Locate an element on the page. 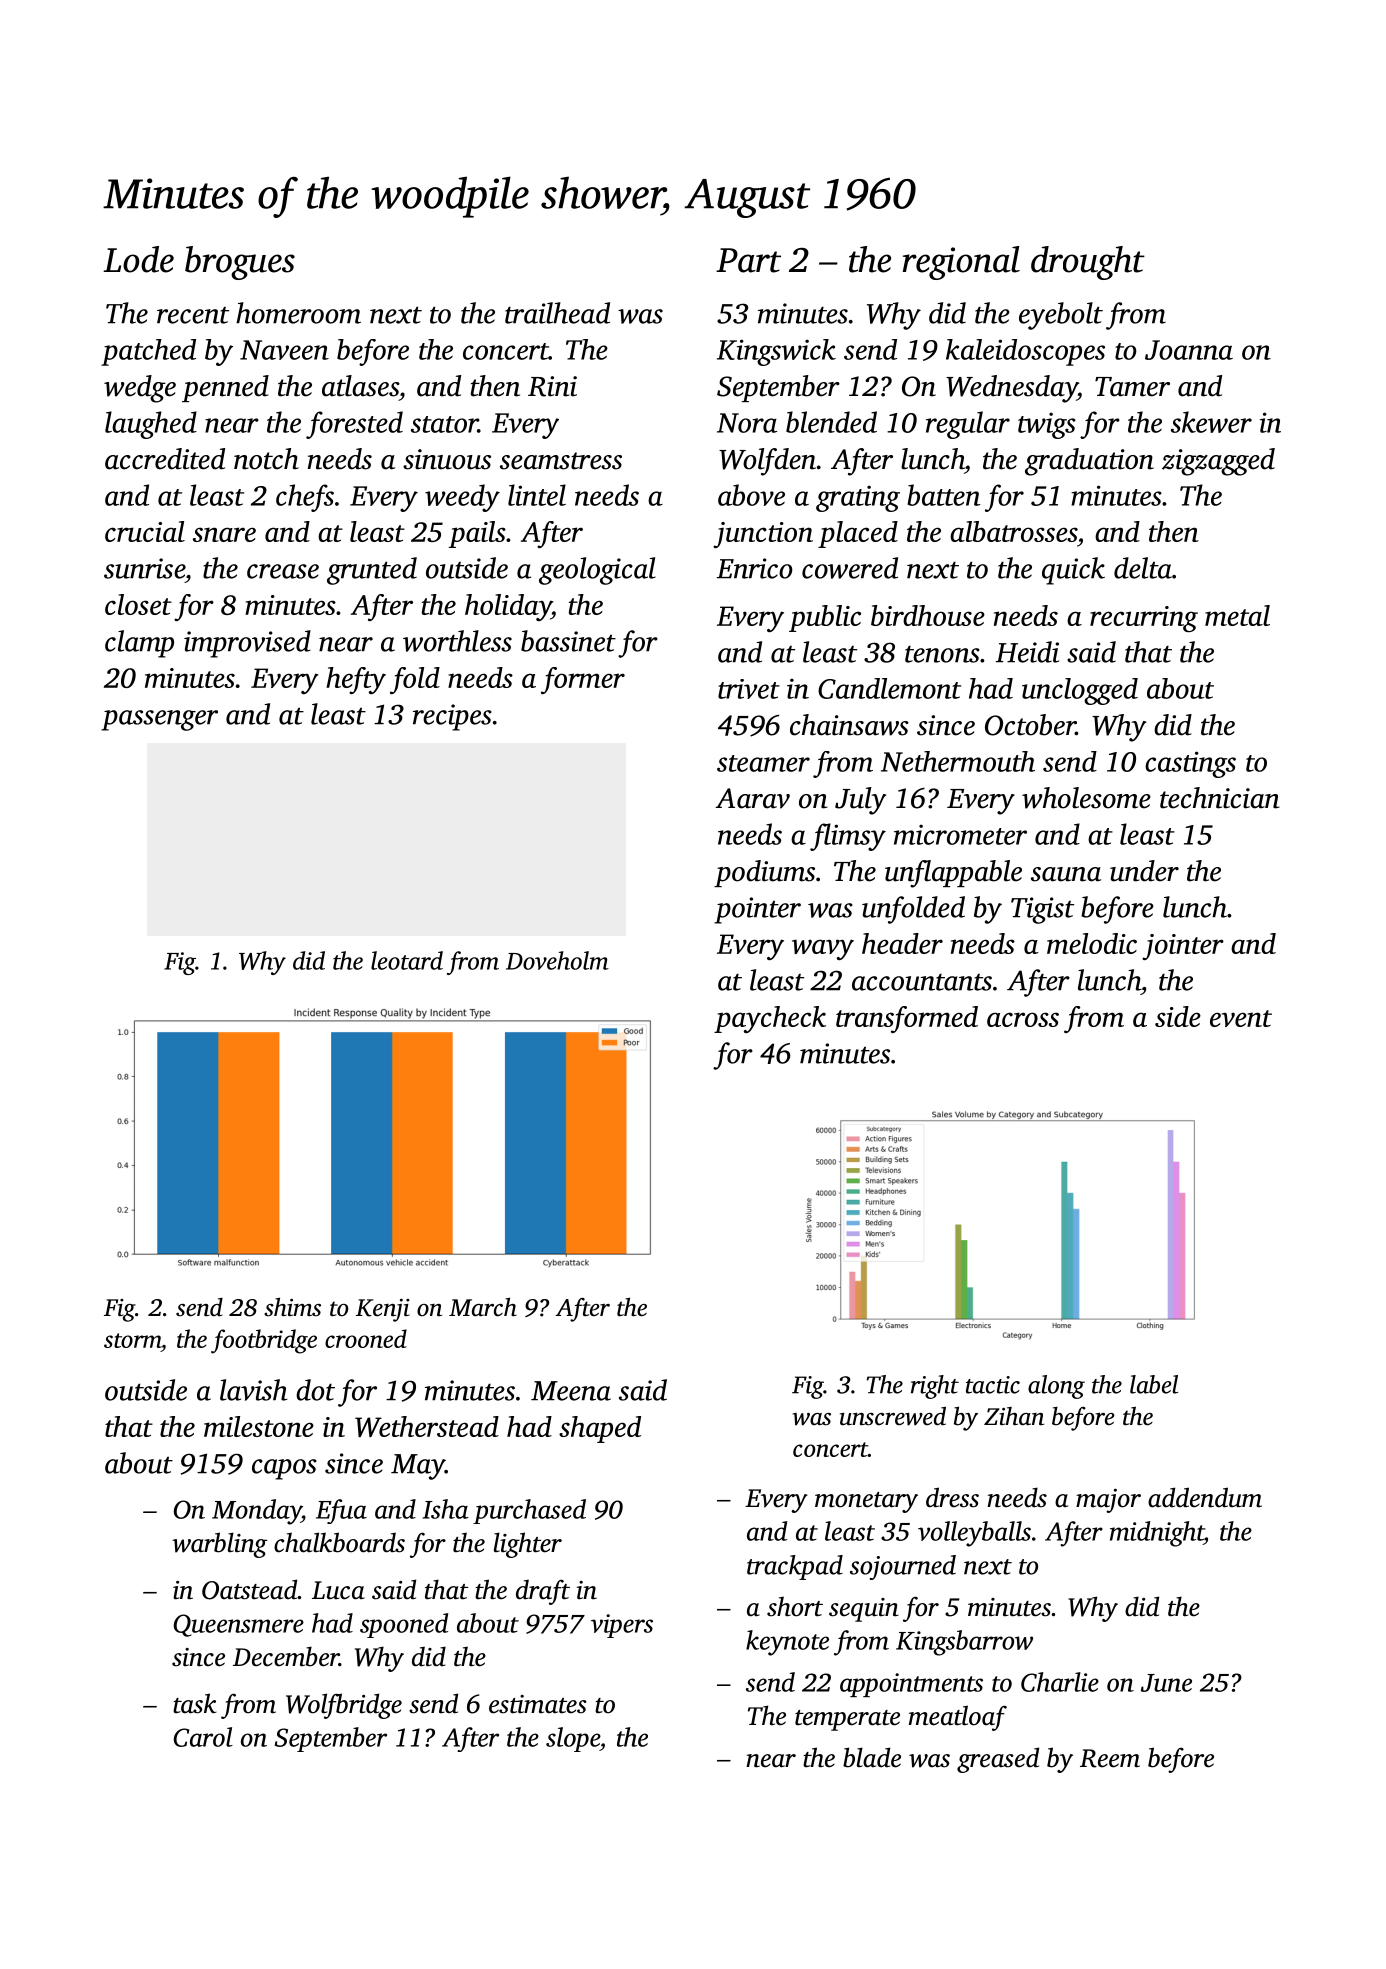 The width and height of the image is (1386, 1969). paycheck is located at coordinates (770, 1019).
